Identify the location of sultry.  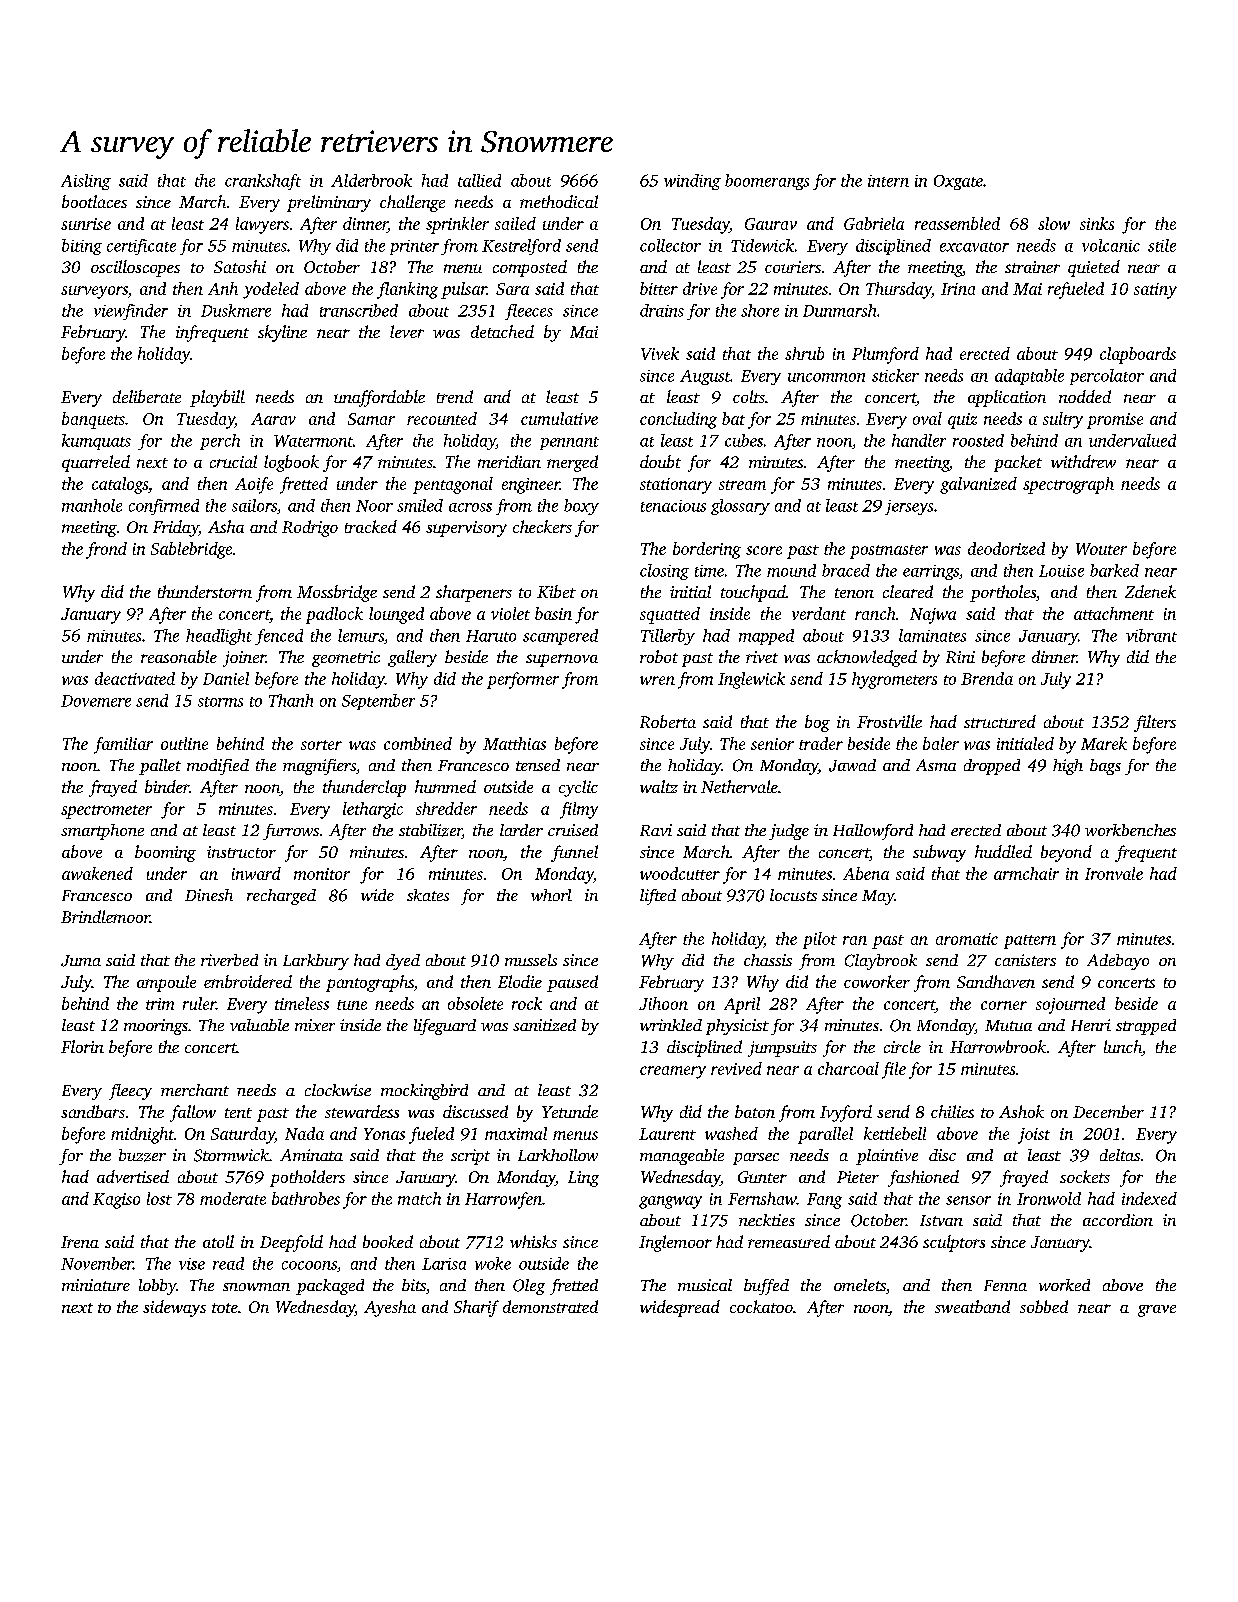
(1063, 420).
